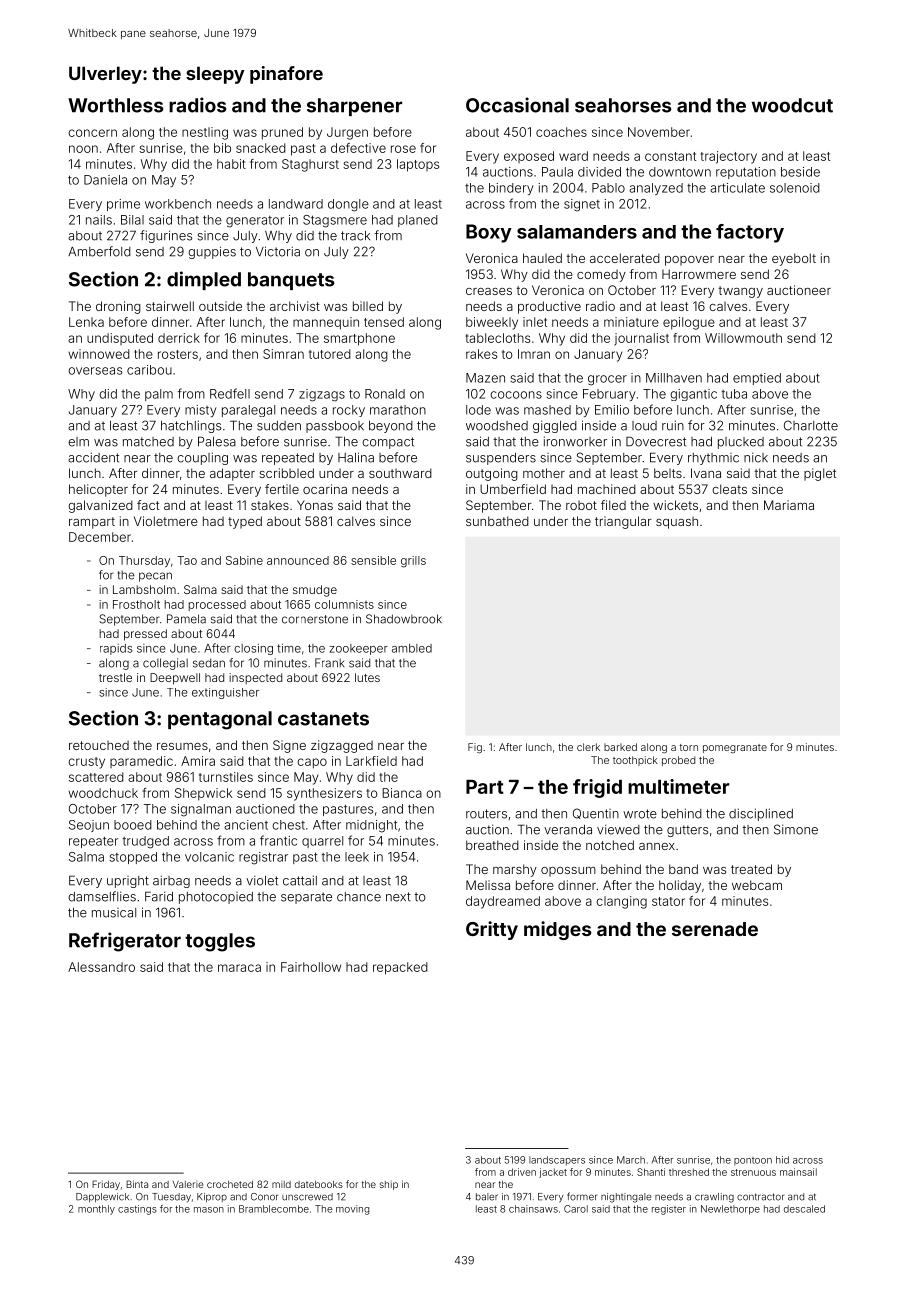 This screenshot has height=1316, width=908. I want to click on repeated, so click(288, 459).
